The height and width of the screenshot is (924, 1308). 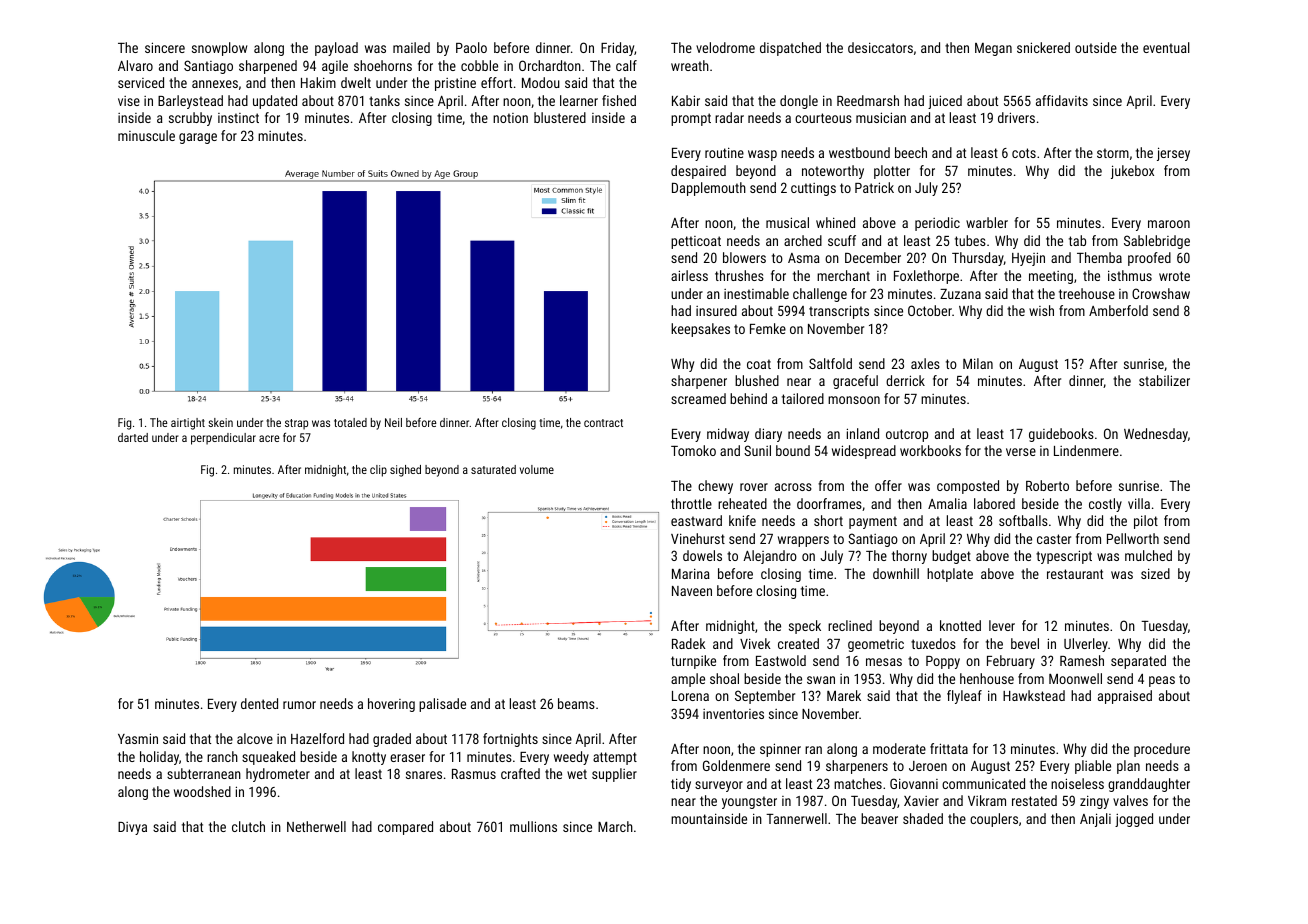 I want to click on routine, so click(x=724, y=152).
